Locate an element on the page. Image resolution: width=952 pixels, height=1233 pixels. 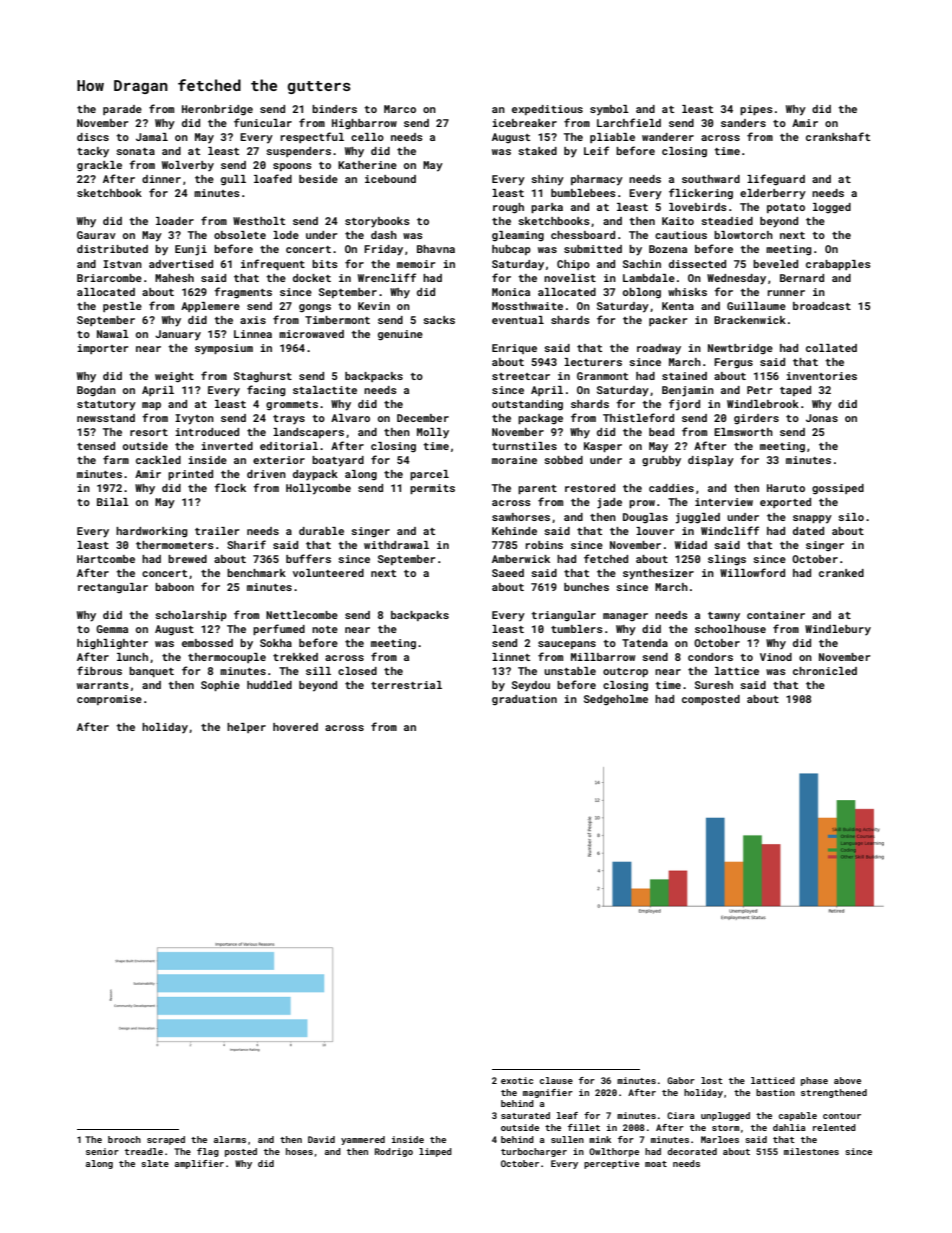
Millbarrow is located at coordinates (603, 657).
